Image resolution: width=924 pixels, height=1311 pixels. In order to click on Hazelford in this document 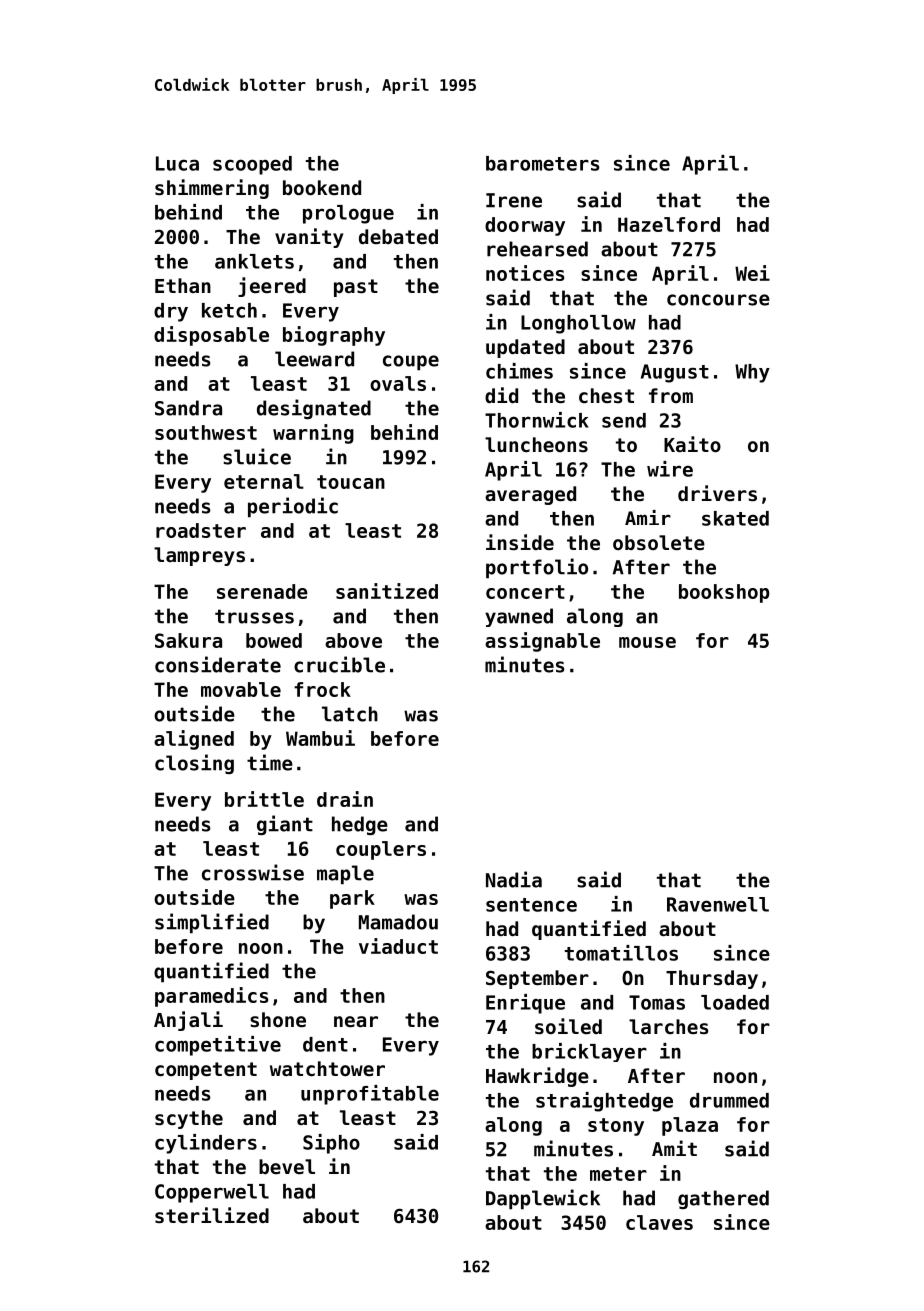, I will do `click(669, 224)`.
